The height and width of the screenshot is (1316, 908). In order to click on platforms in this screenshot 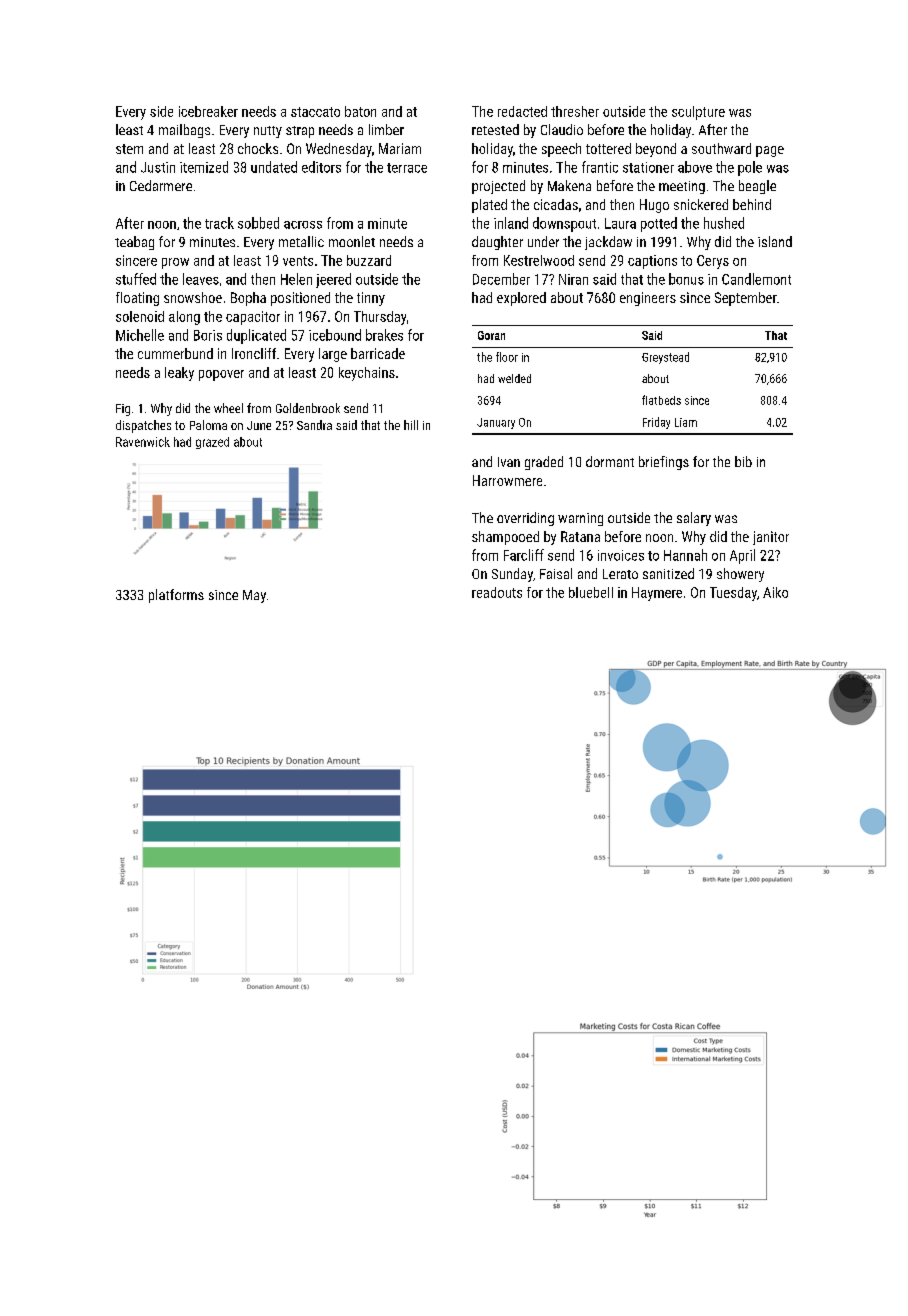, I will do `click(176, 596)`.
